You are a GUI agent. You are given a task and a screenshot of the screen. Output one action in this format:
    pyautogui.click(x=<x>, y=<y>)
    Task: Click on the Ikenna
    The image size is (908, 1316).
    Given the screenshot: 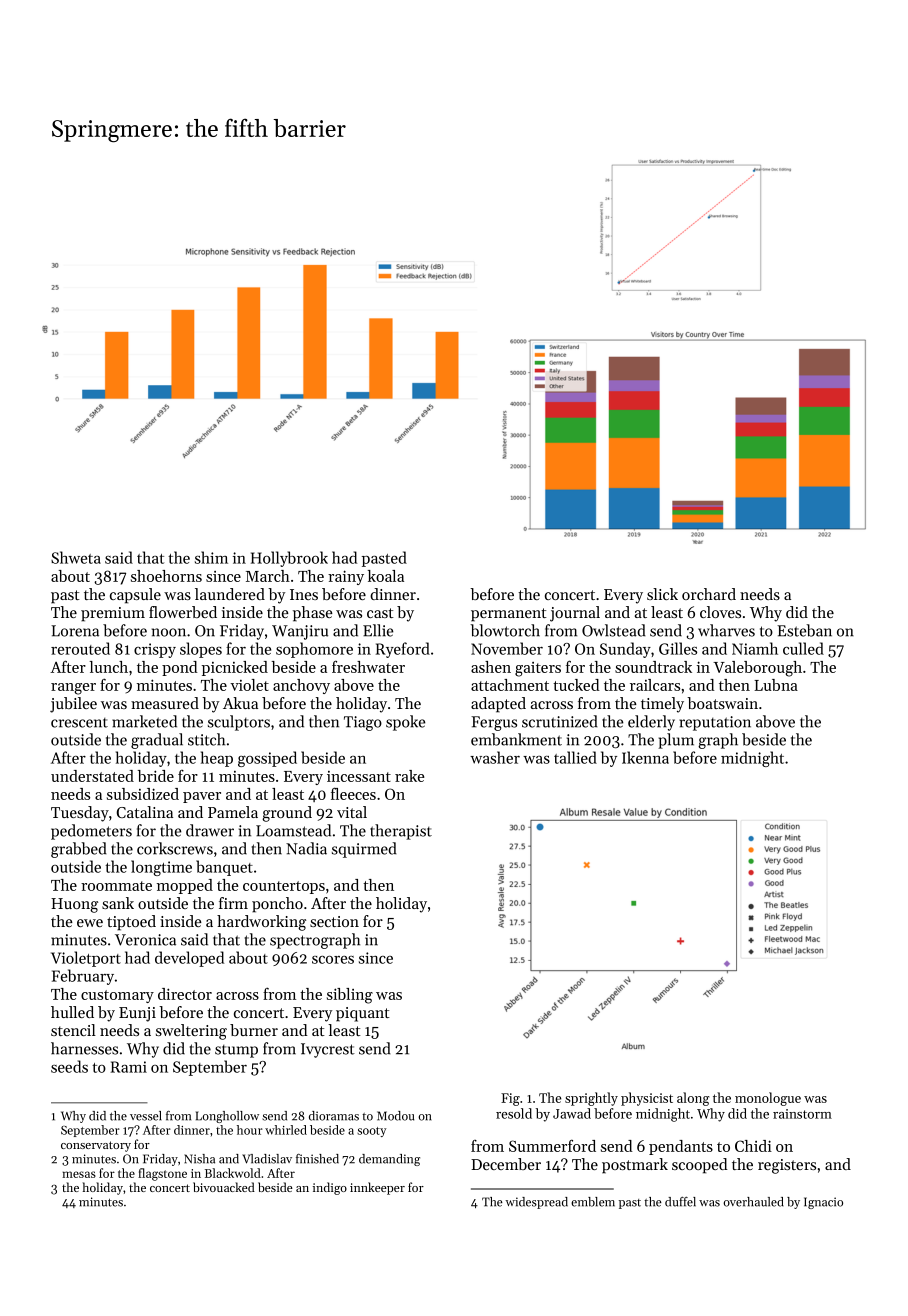 What is the action you would take?
    pyautogui.click(x=645, y=757)
